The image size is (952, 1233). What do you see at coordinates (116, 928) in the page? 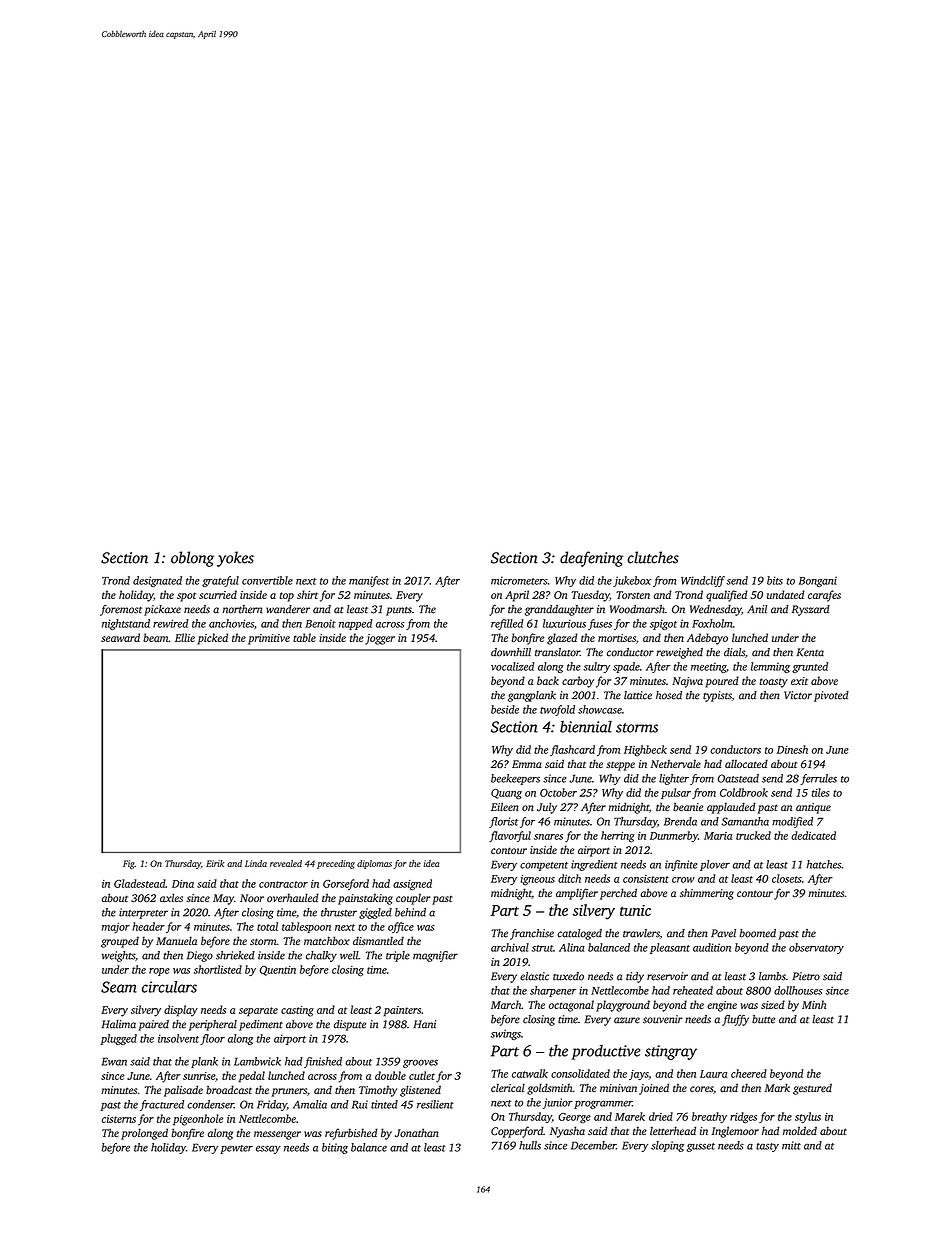
I see `major` at bounding box center [116, 928].
